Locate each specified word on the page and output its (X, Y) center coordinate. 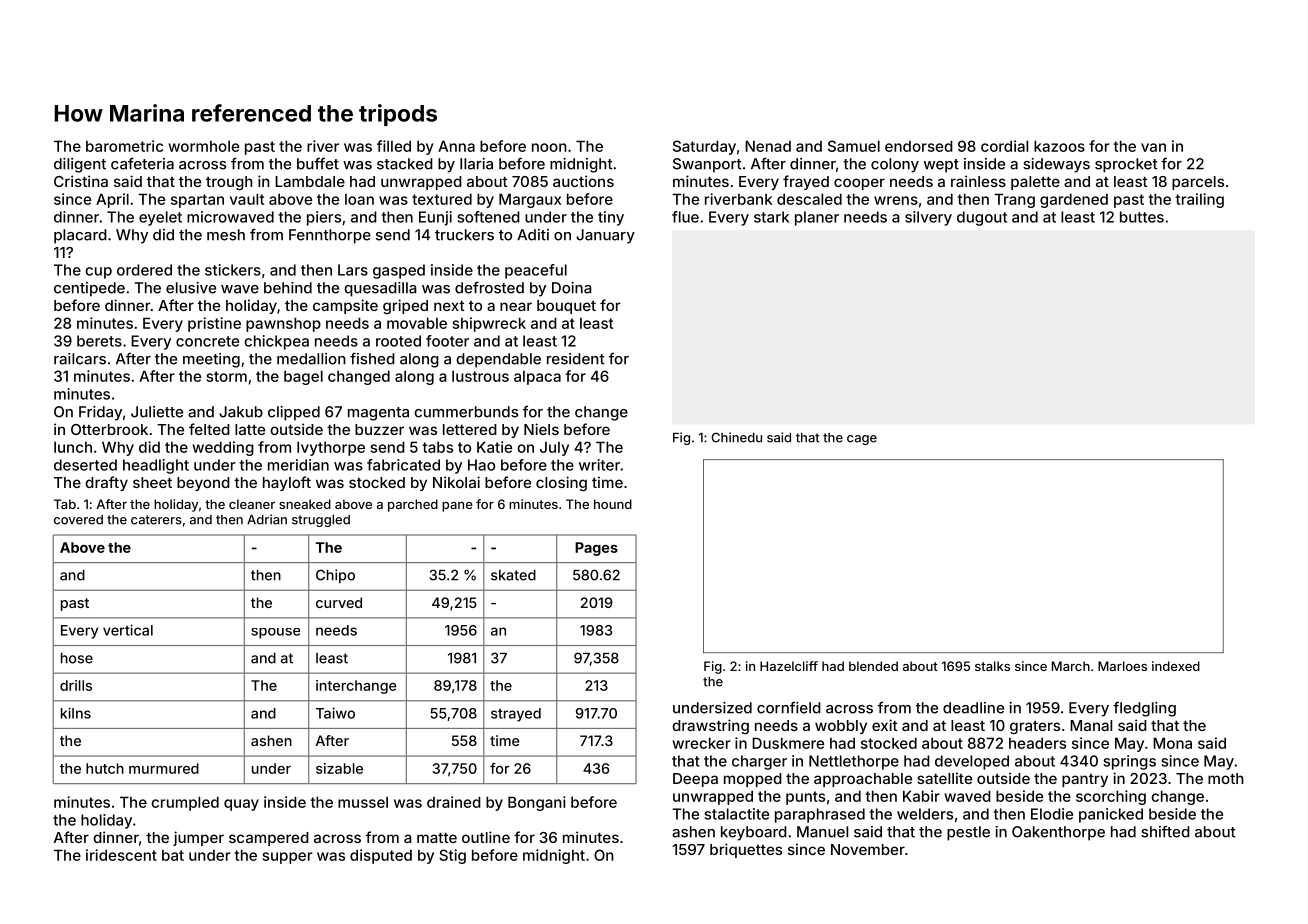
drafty (106, 483)
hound (613, 504)
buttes (1142, 217)
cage (862, 440)
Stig (452, 856)
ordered (144, 270)
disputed (381, 856)
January (605, 236)
